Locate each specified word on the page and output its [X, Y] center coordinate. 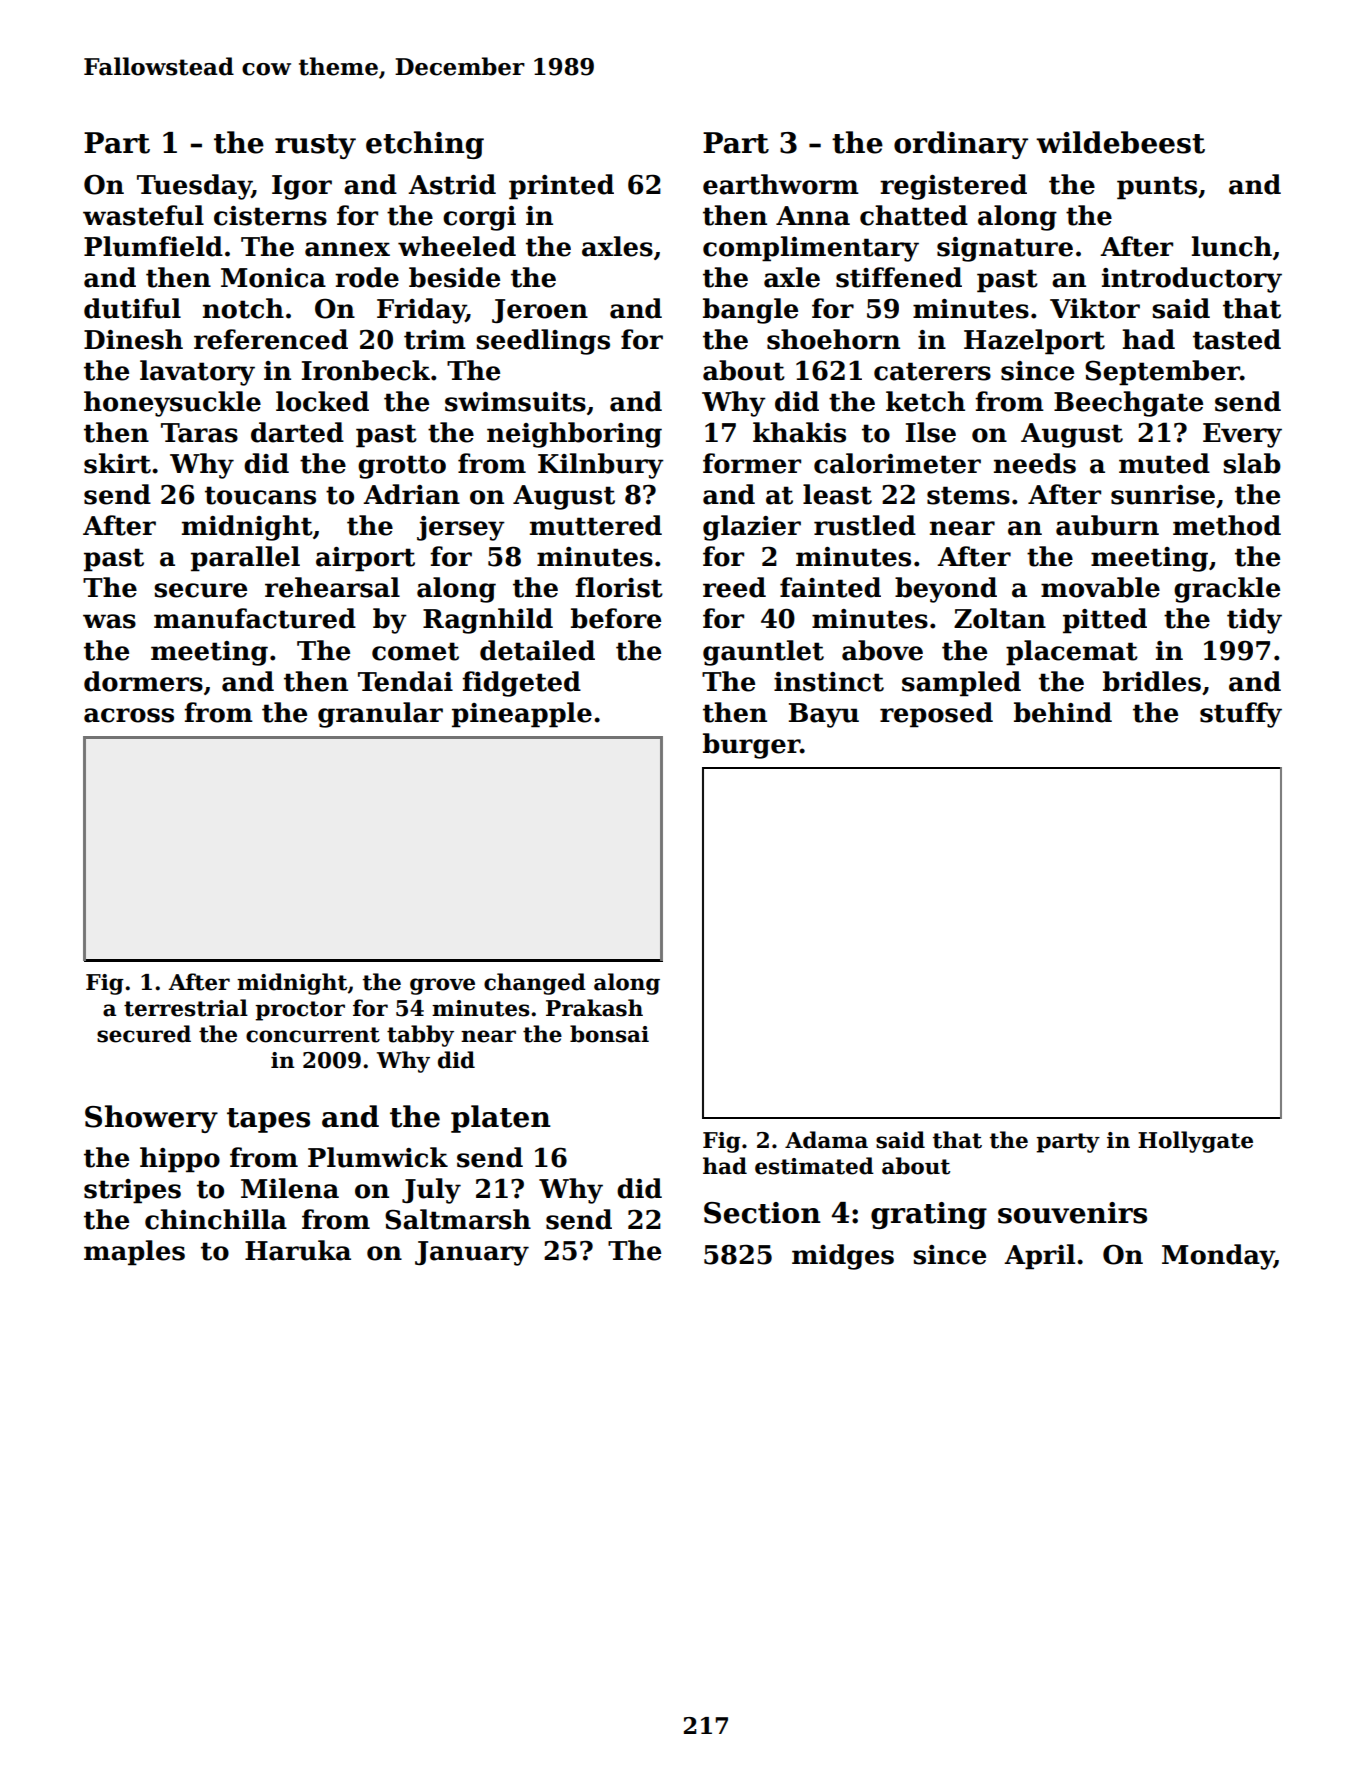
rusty [315, 146]
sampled [961, 684]
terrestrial [186, 1008]
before [616, 618]
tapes [268, 1120]
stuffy [1241, 715]
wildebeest [1120, 142]
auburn [1107, 525]
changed [535, 984]
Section [762, 1213]
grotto [402, 467]
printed [561, 187]
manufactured [255, 618]
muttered [596, 525]
